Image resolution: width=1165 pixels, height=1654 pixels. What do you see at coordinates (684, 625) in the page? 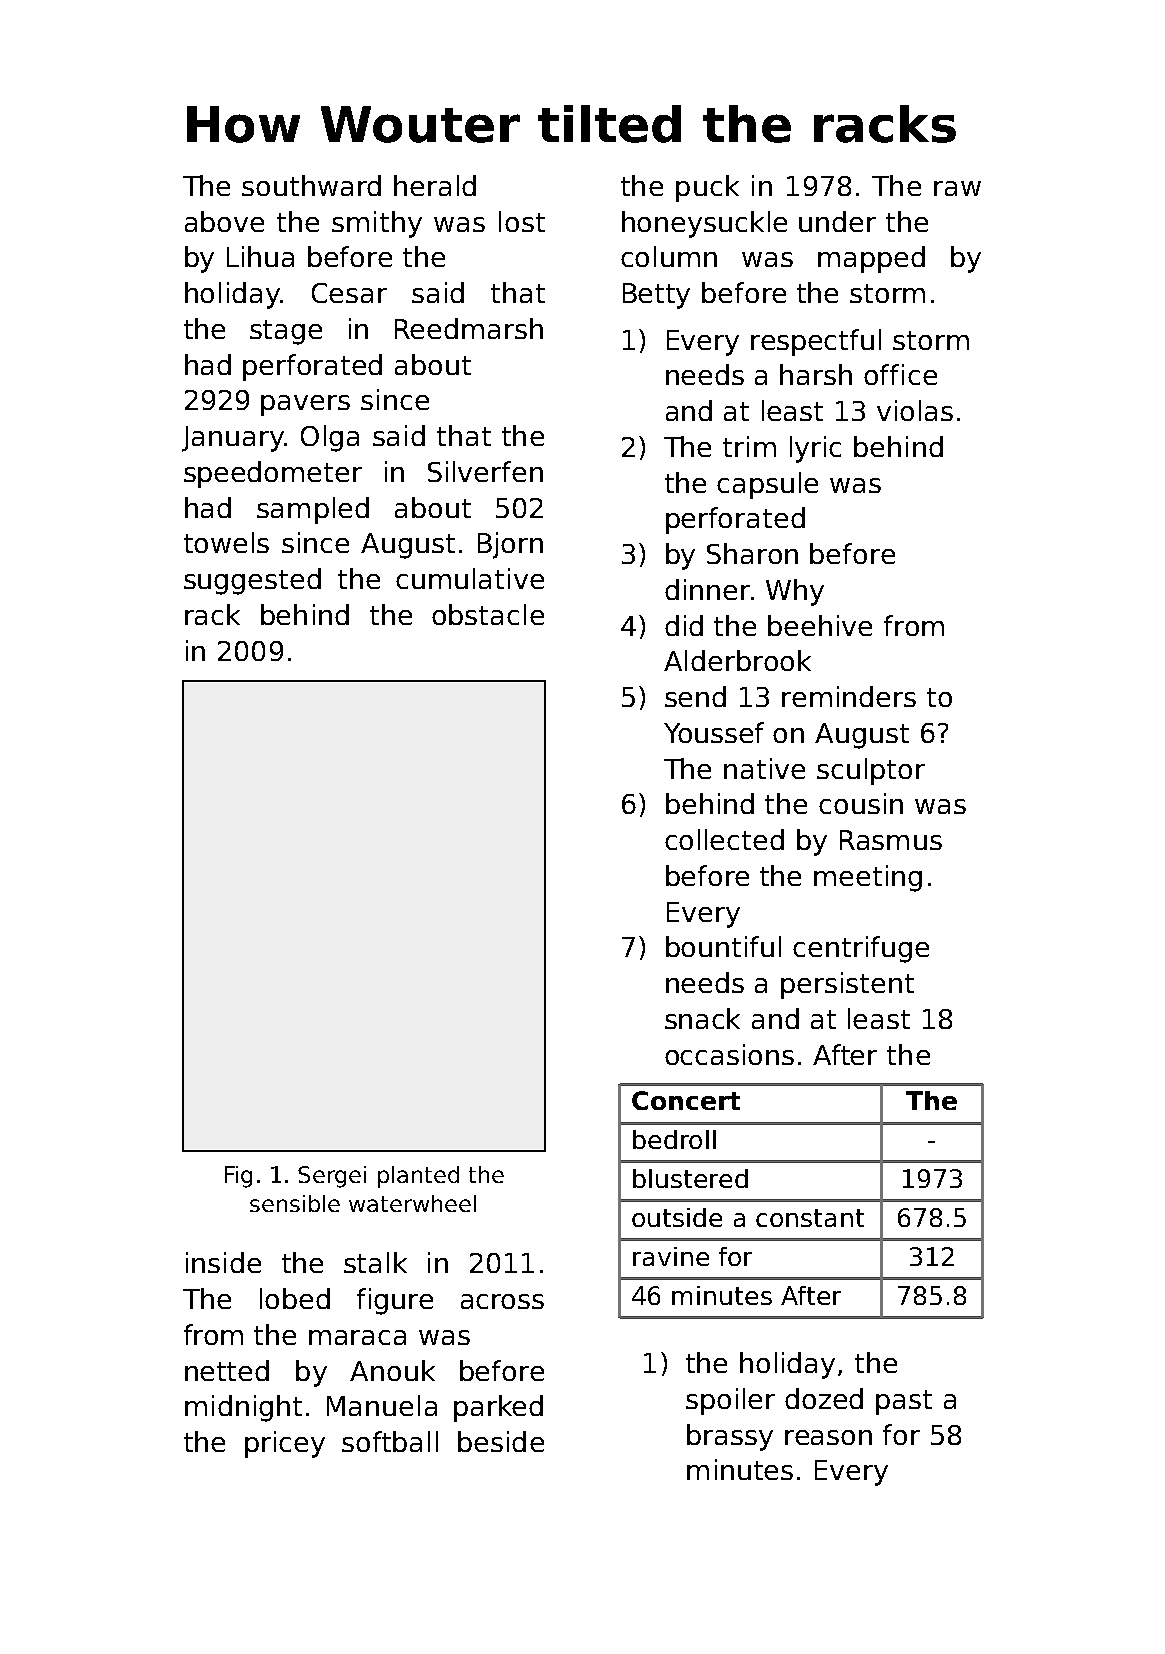
I see `did` at bounding box center [684, 625].
